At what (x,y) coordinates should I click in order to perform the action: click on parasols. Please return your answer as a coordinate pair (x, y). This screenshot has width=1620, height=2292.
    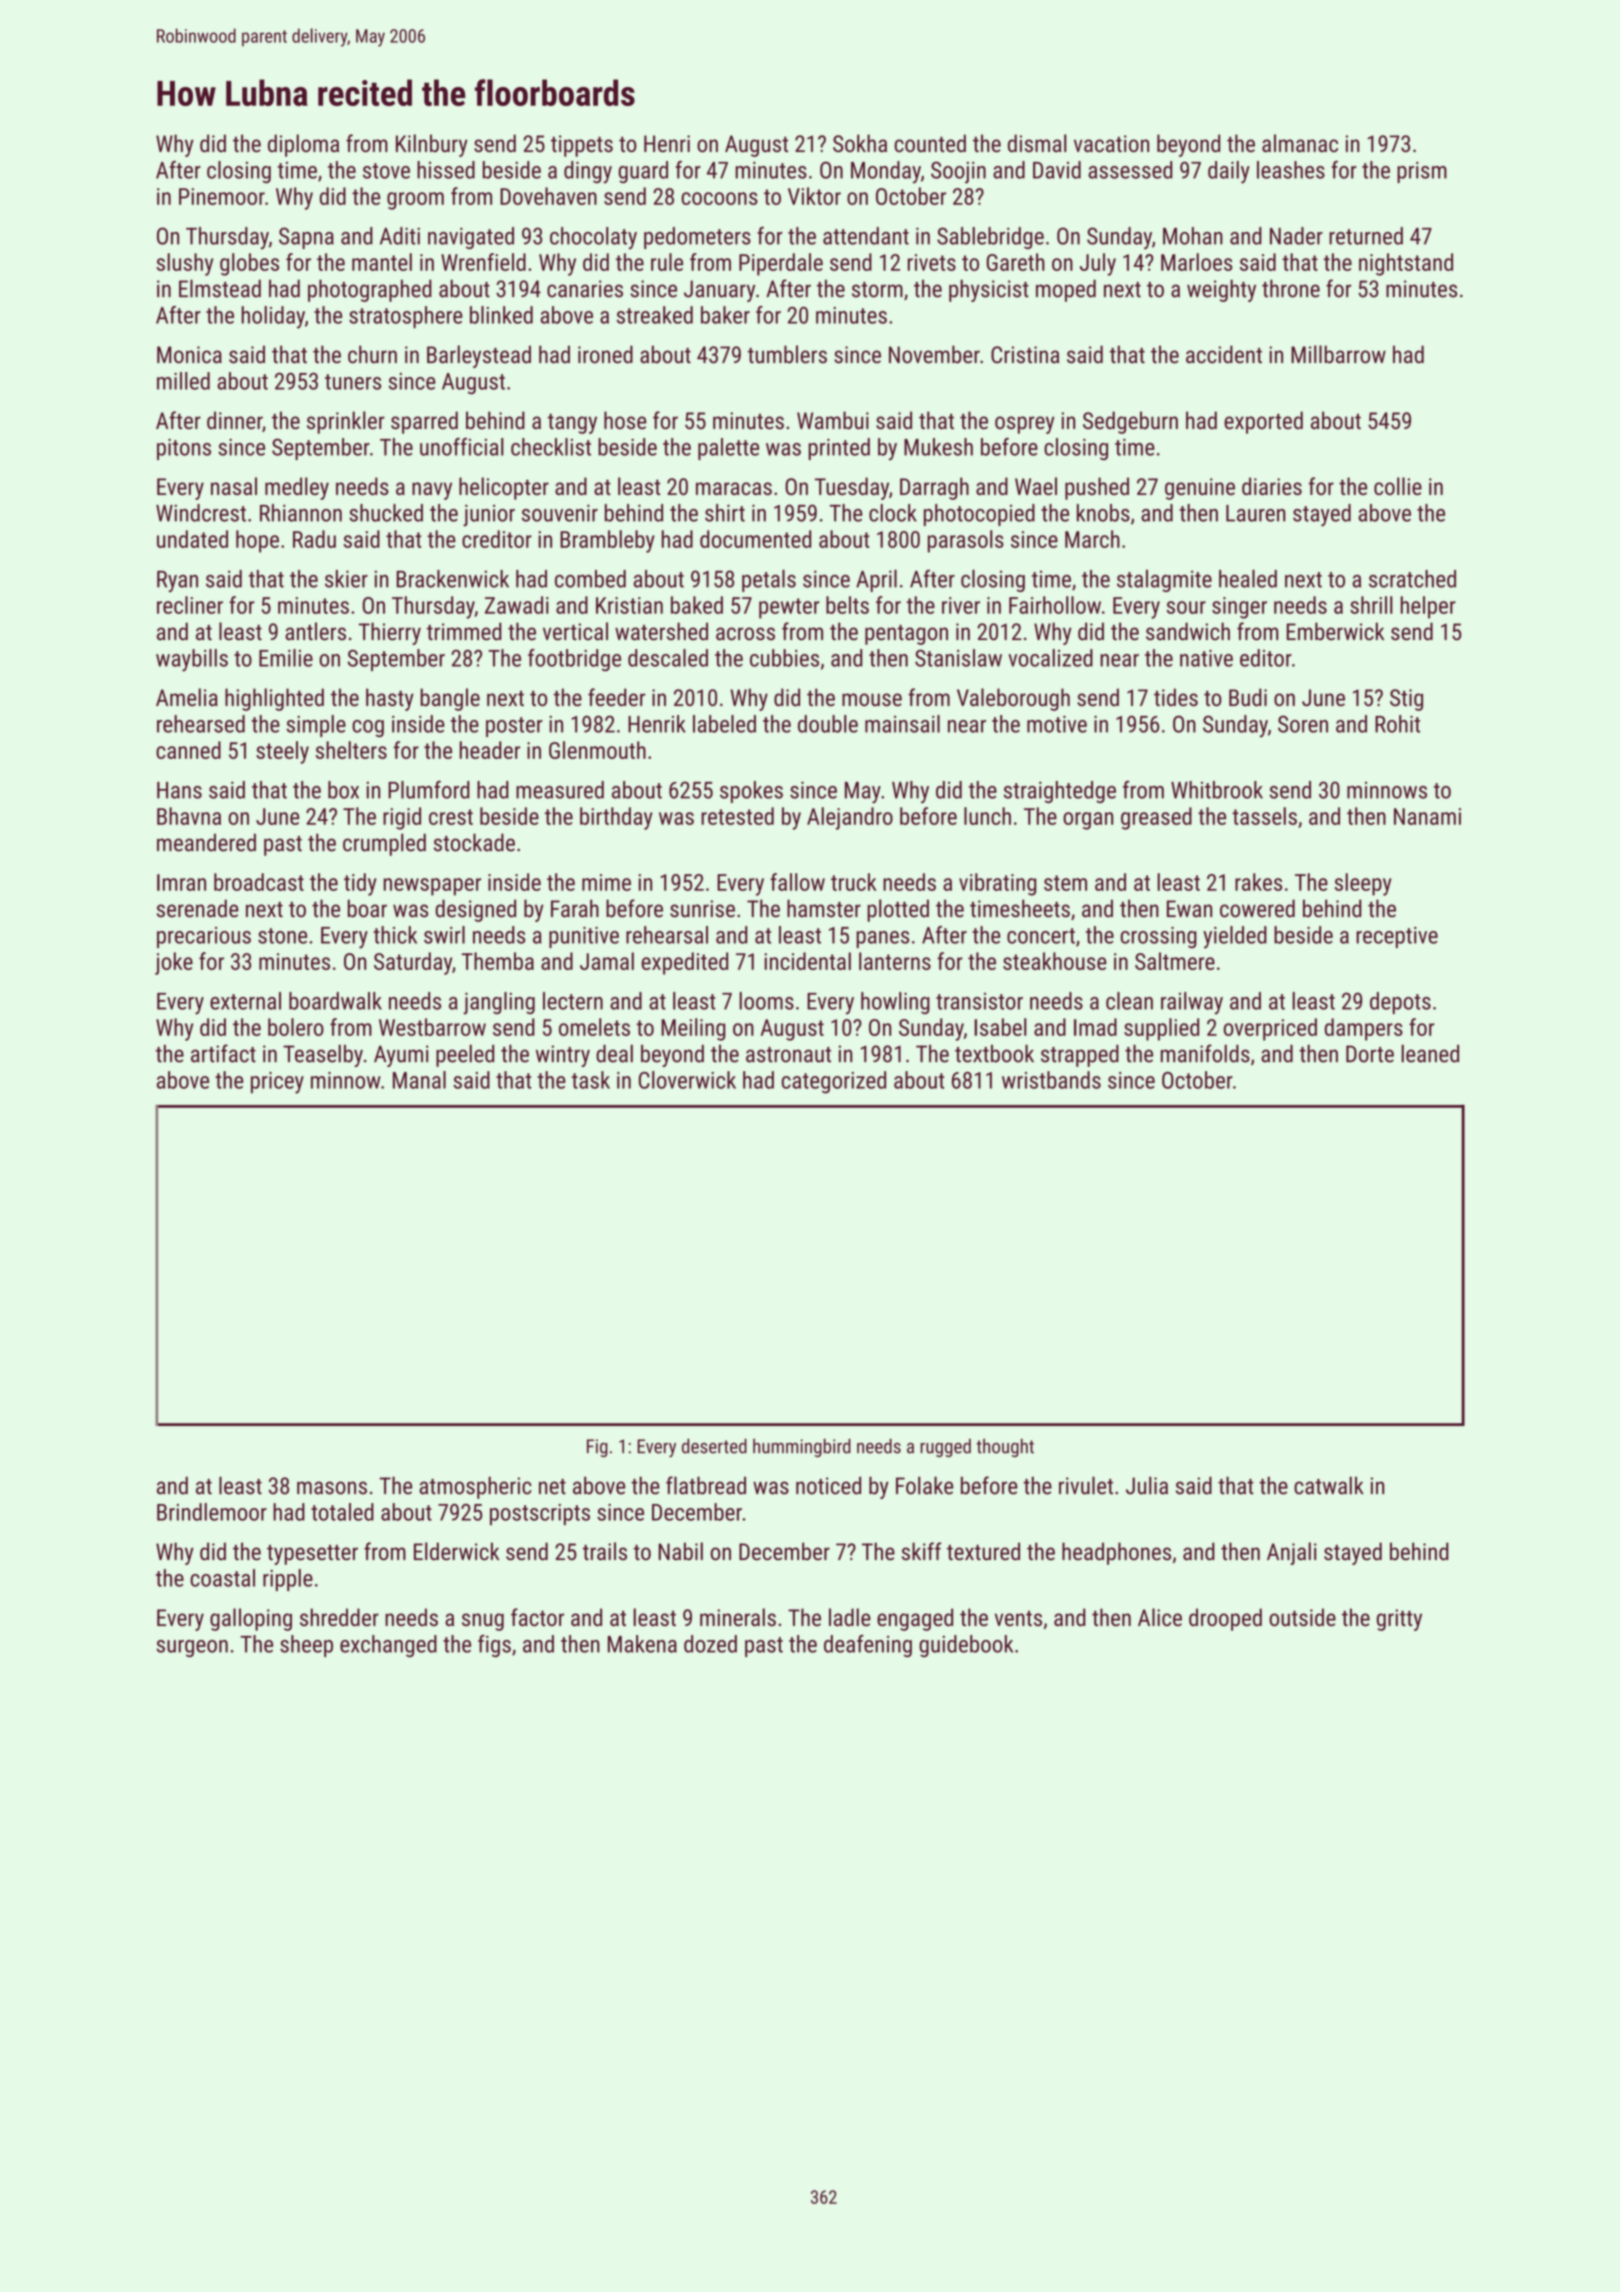
    Looking at the image, I should click on (966, 541).
